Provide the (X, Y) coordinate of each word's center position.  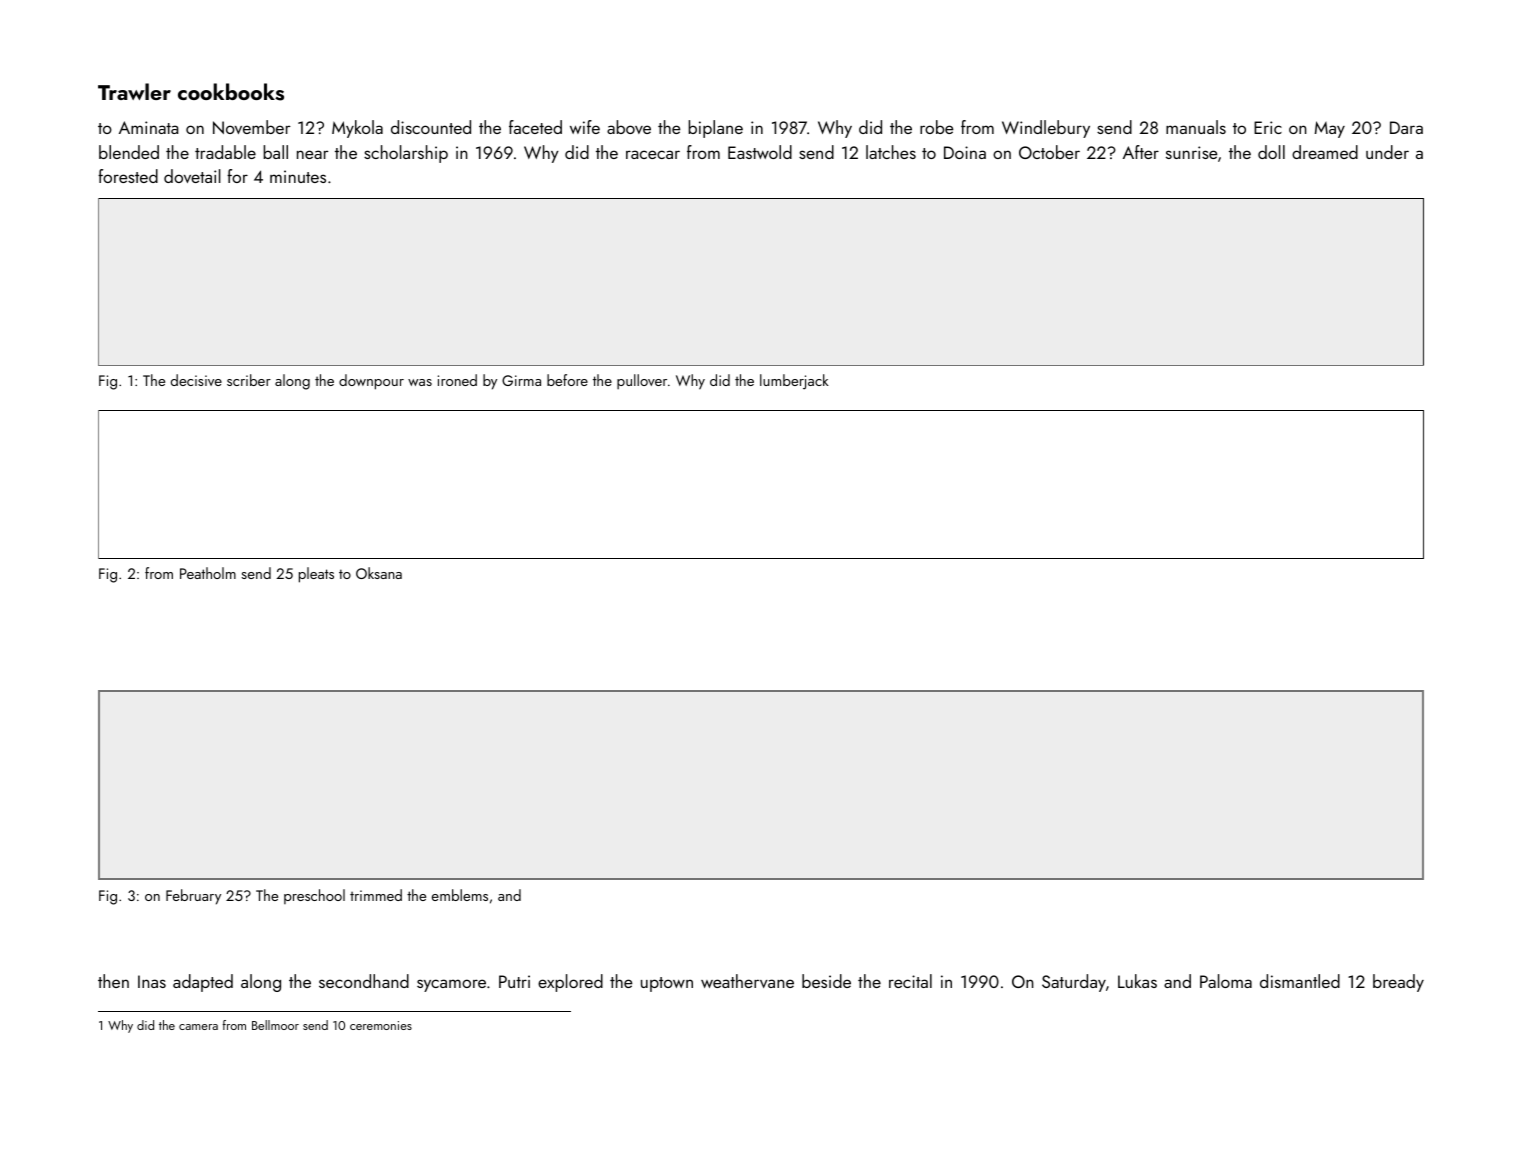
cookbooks (231, 92)
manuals (1196, 127)
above (629, 127)
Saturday (1074, 983)
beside (826, 981)
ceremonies (381, 1025)
